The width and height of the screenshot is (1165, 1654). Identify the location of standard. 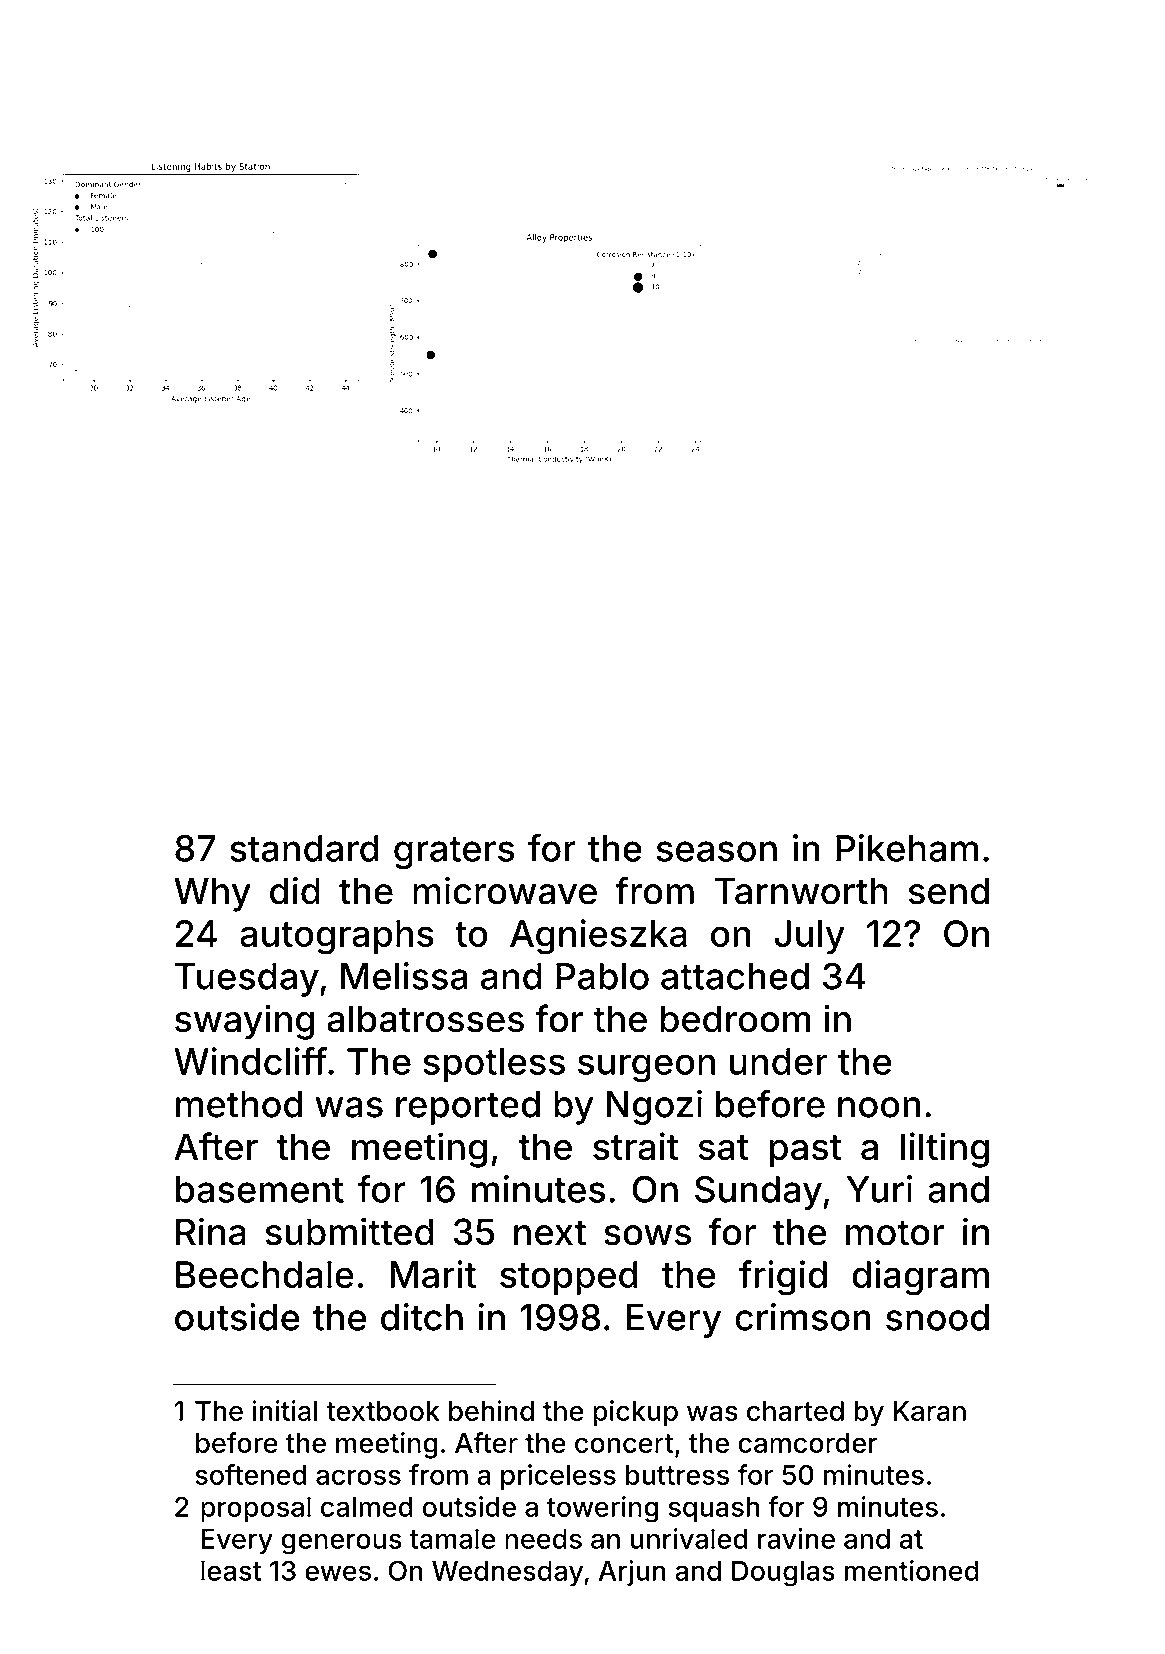
(304, 848).
